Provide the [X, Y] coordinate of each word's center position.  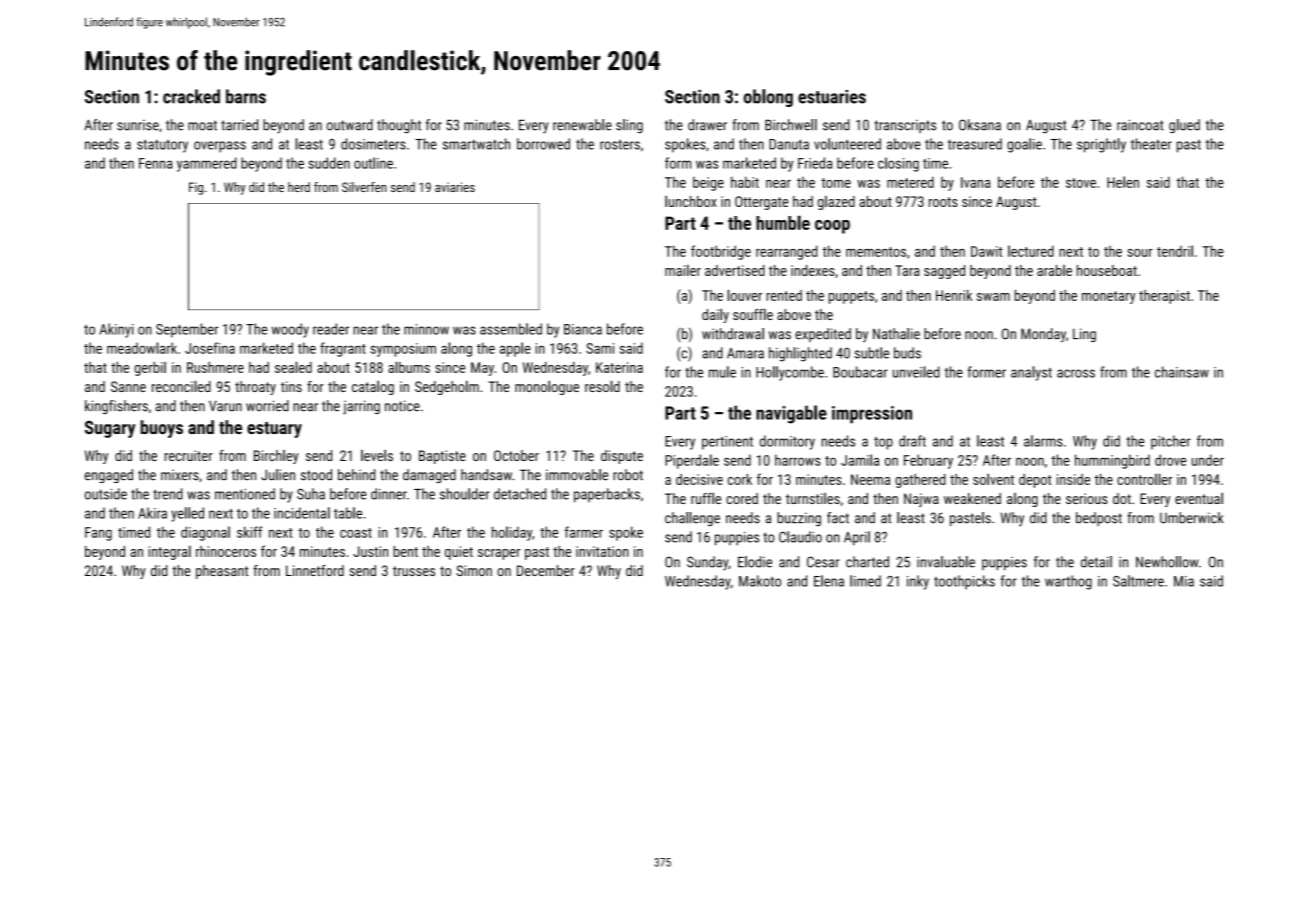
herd [299, 187]
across [1076, 373]
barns [246, 96]
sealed [293, 367]
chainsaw [1182, 372]
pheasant [222, 572]
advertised [735, 270]
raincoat [1140, 125]
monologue [547, 387]
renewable [582, 125]
